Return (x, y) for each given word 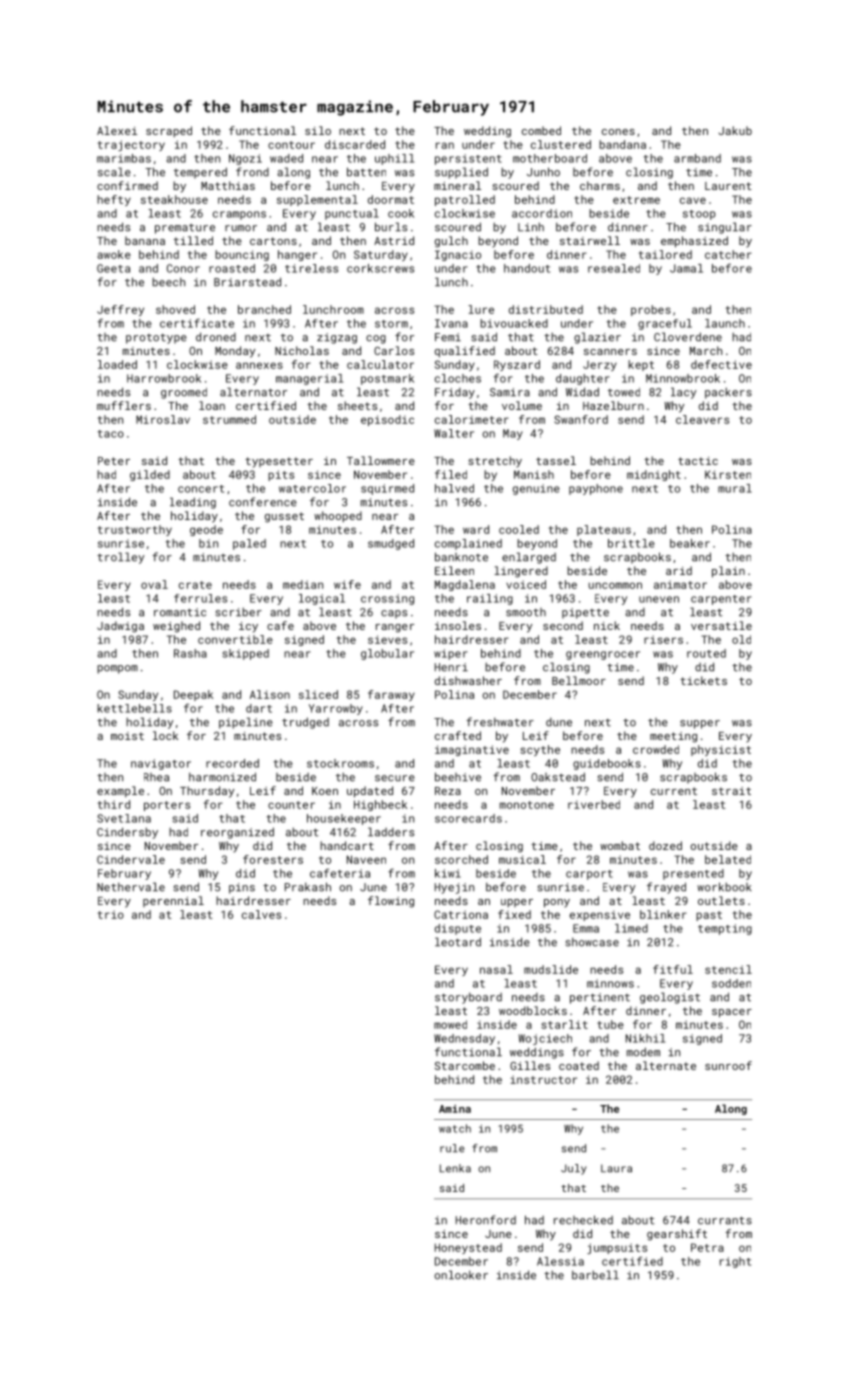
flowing (391, 902)
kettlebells (134, 708)
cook (401, 213)
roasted (232, 268)
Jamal (686, 268)
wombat (620, 845)
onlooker (461, 1275)
